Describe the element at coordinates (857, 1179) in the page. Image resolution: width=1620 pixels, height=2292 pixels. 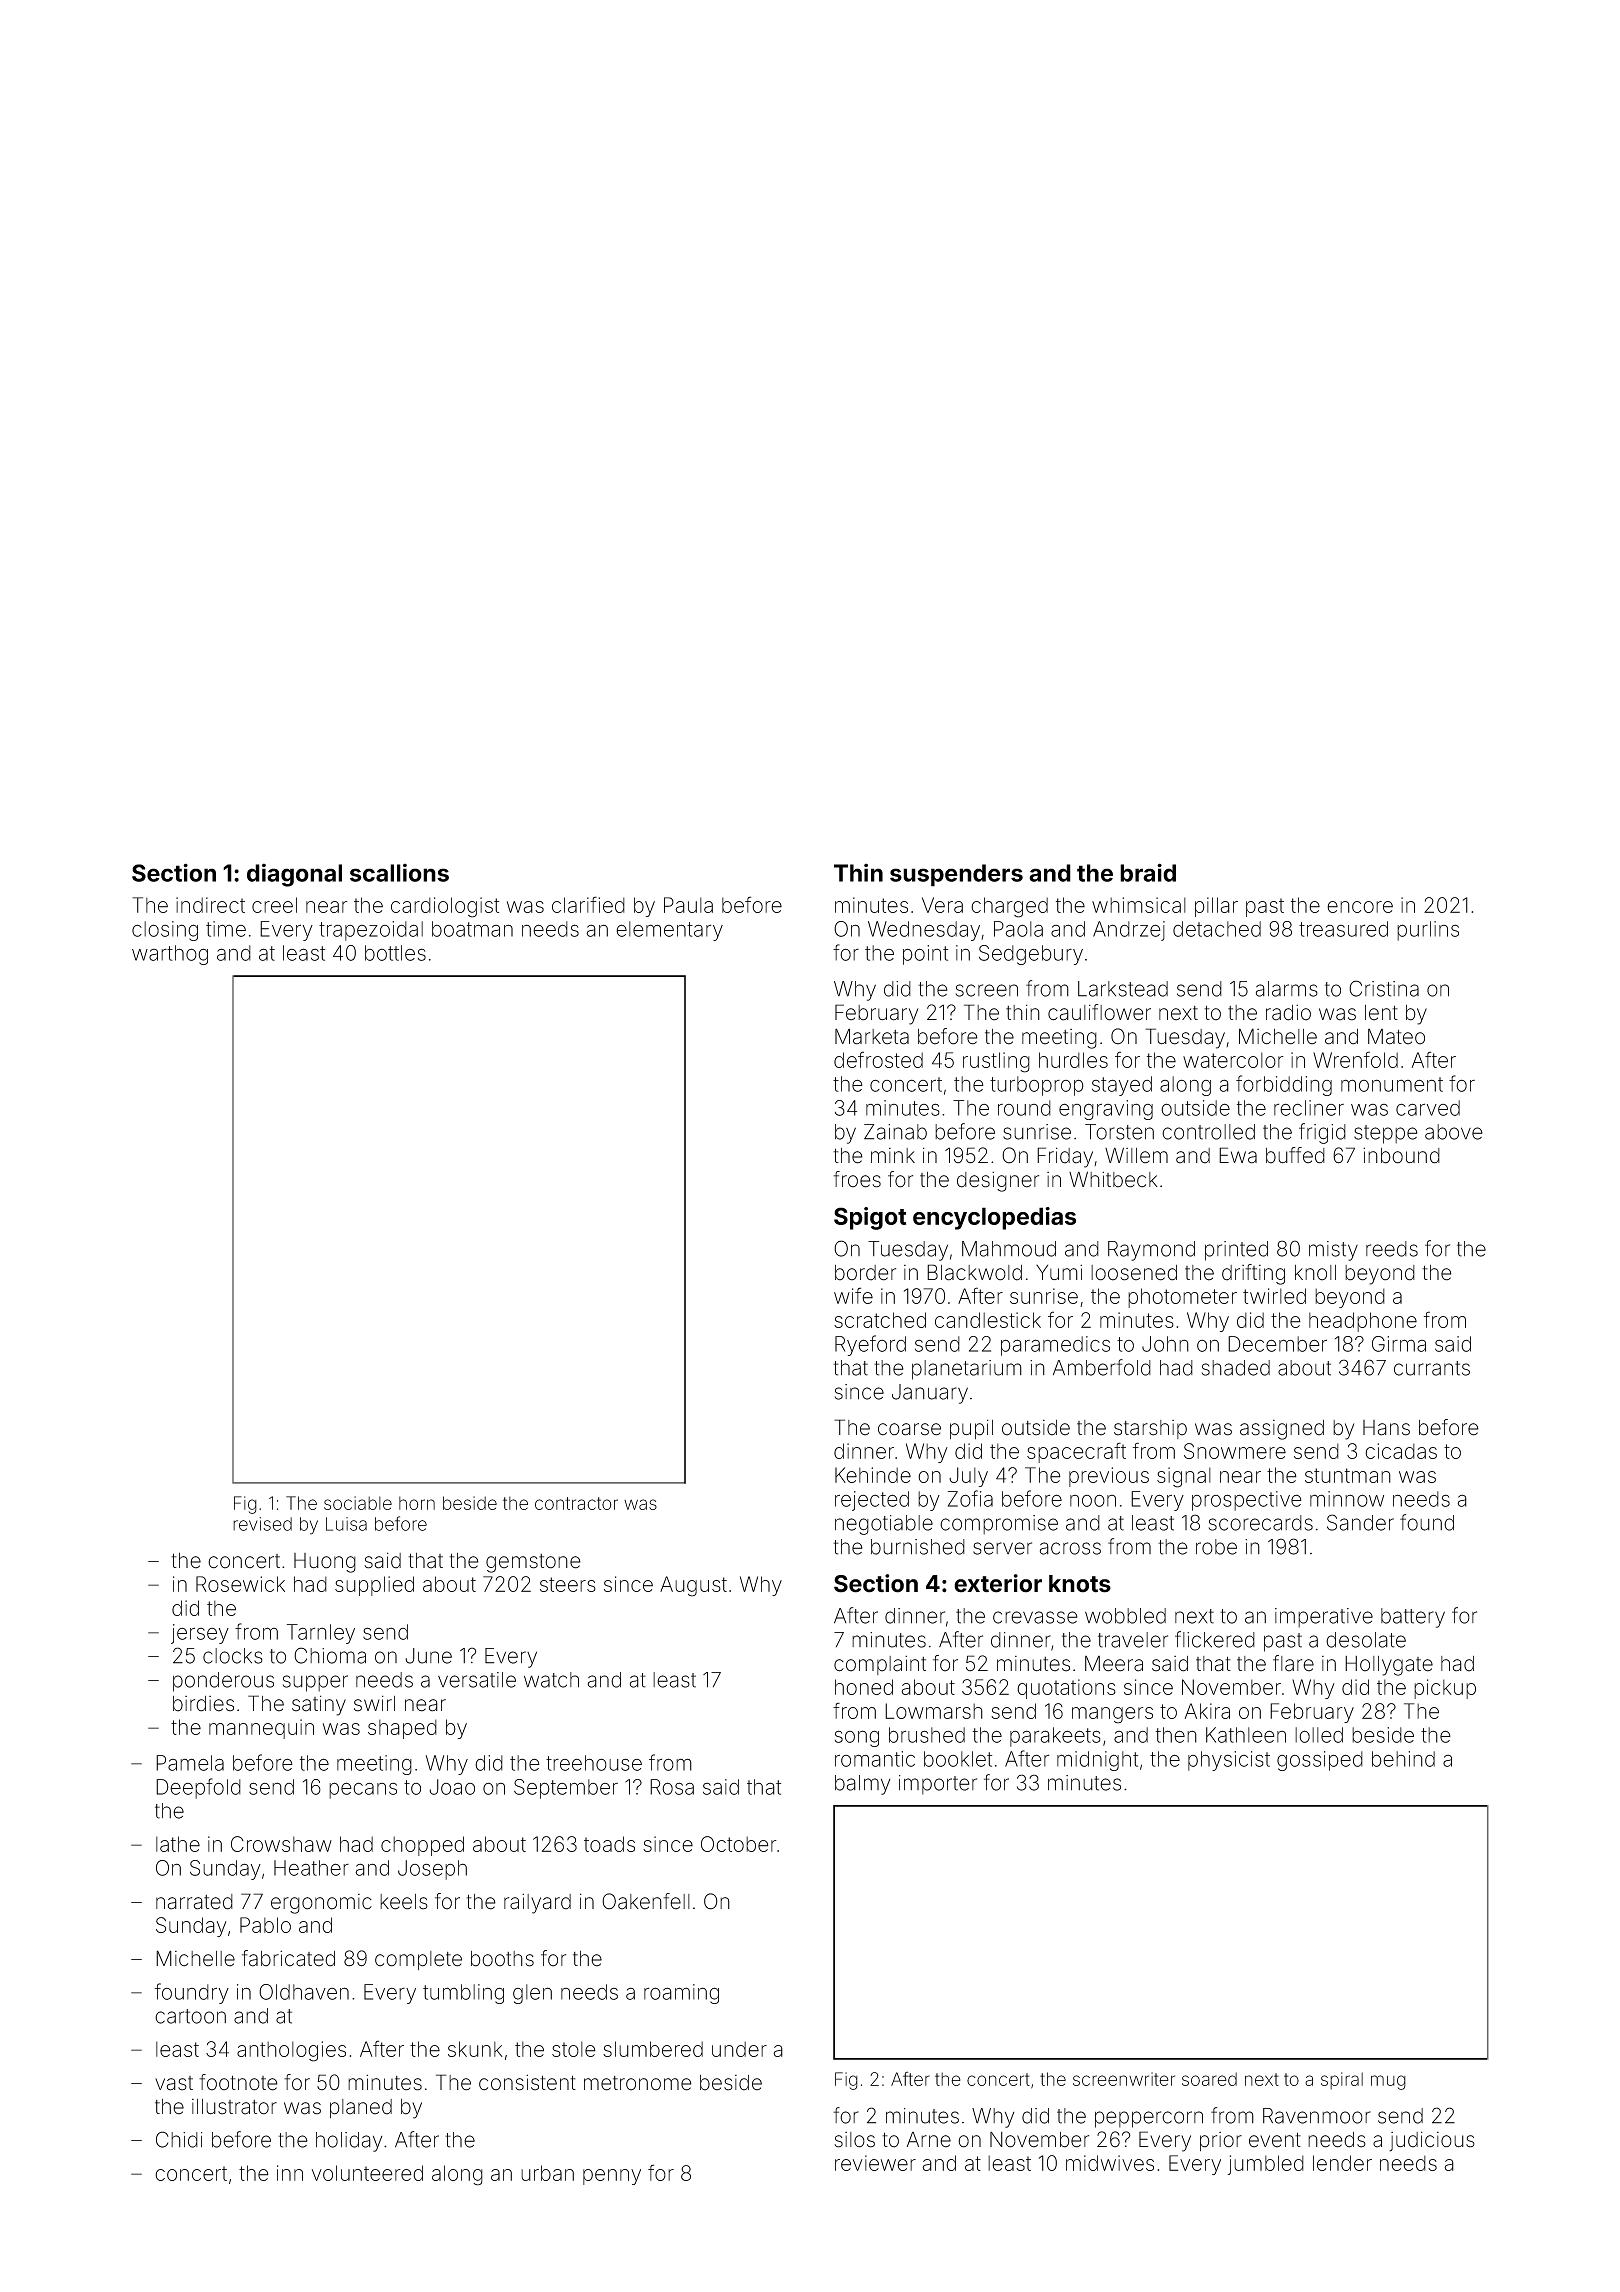
I see `froes` at that location.
